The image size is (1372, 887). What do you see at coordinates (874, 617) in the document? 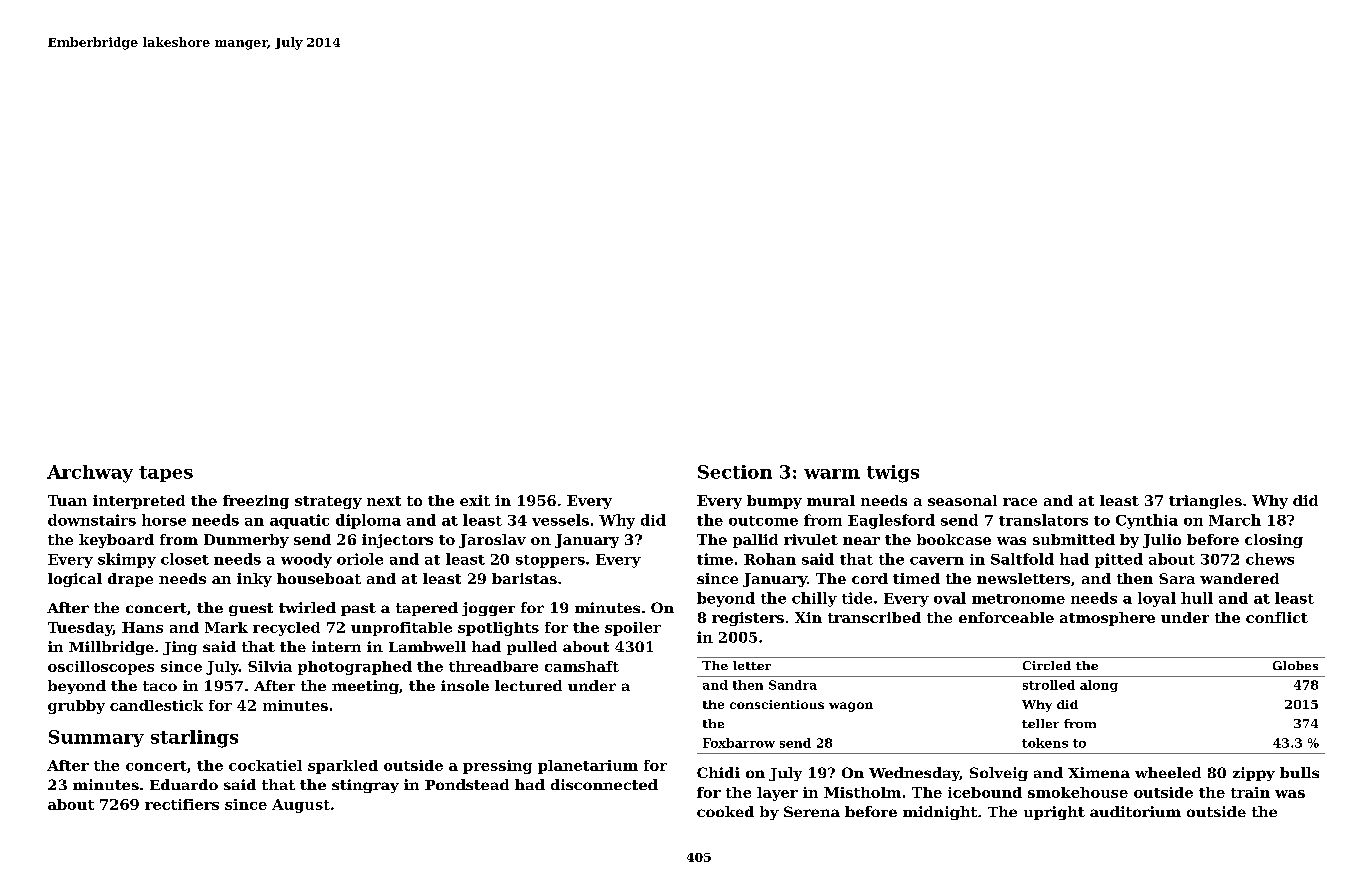
I see `transcribed` at bounding box center [874, 617].
